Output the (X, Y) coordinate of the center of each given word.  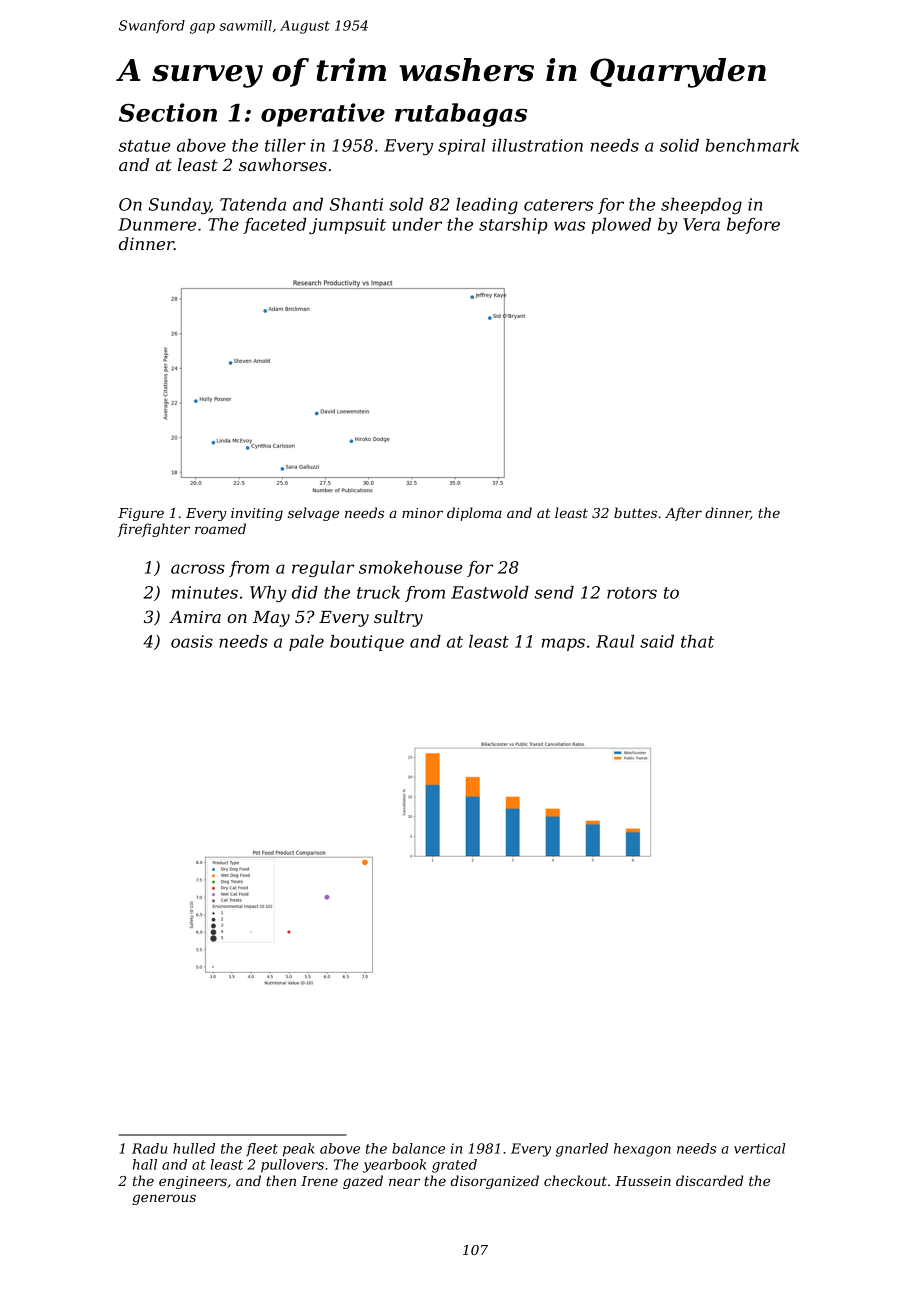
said (657, 641)
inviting (257, 514)
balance (418, 1148)
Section (168, 112)
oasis (192, 641)
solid (679, 145)
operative (323, 115)
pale (306, 643)
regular (323, 569)
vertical (759, 1148)
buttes (635, 512)
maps (563, 644)
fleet (262, 1150)
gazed (363, 1182)
